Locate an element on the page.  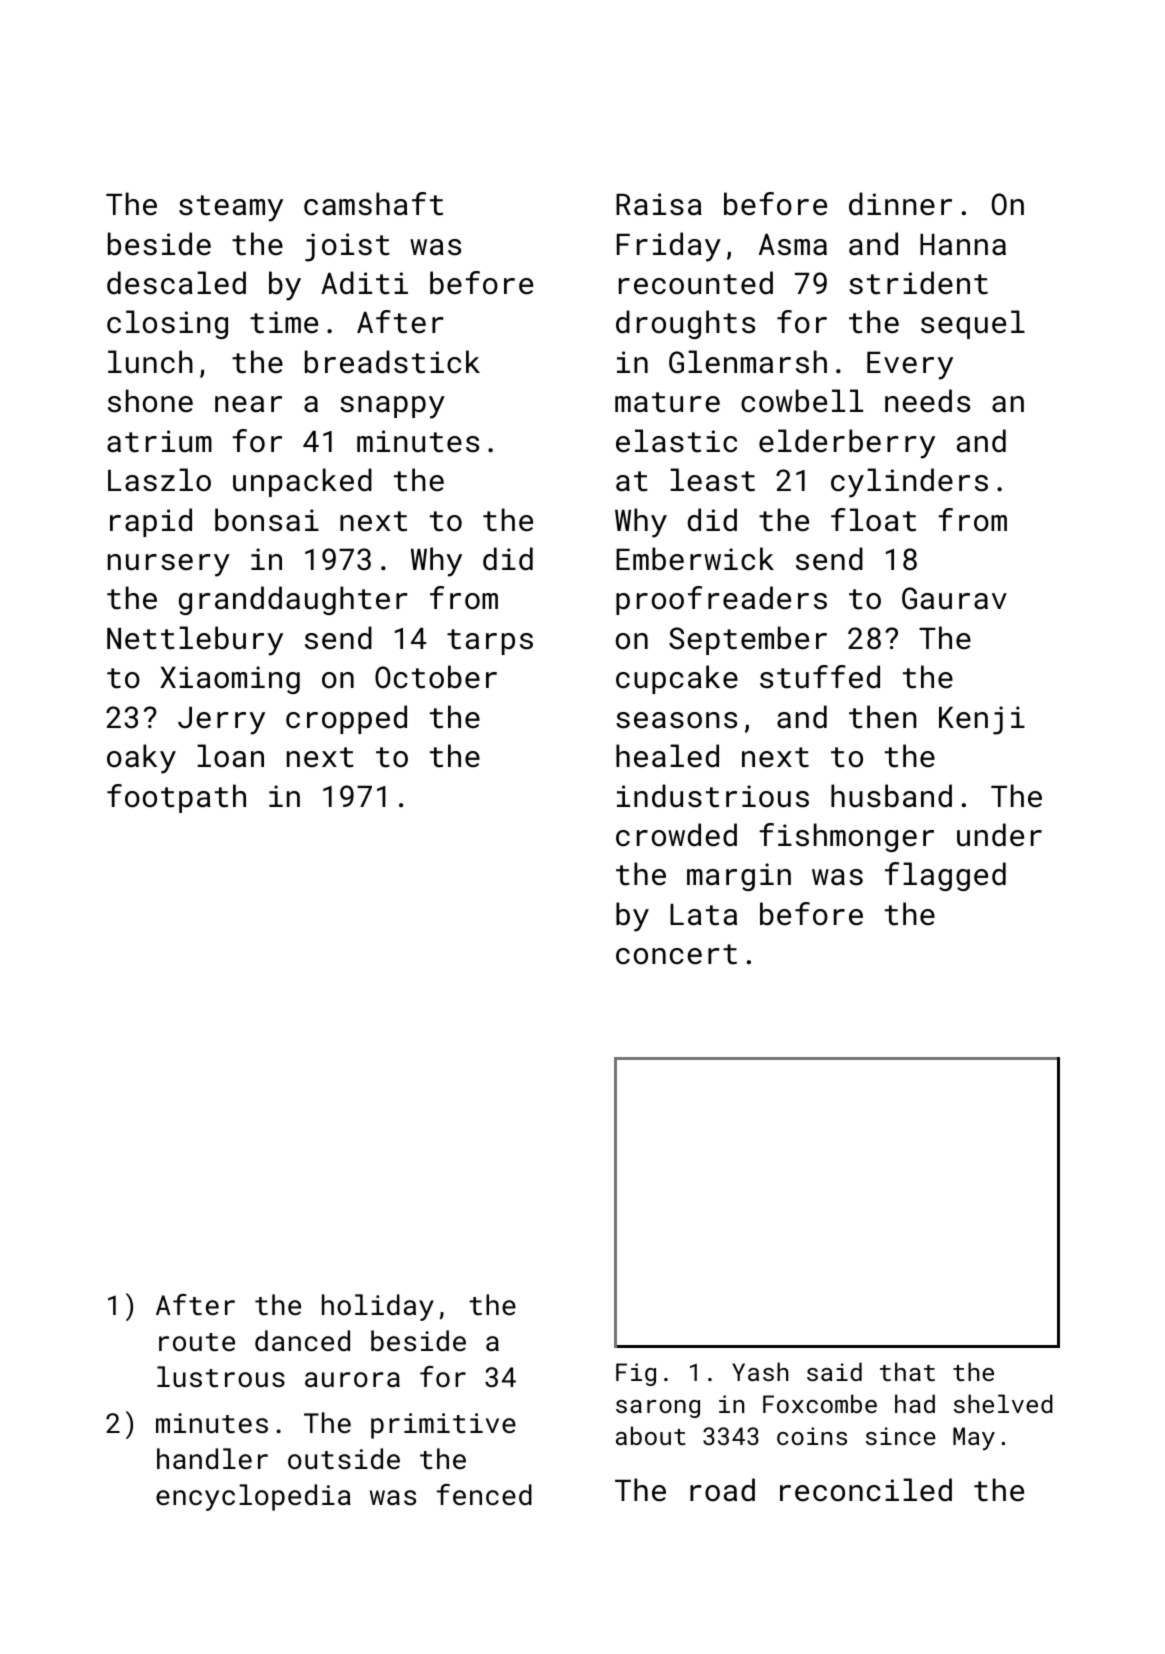
steamy is located at coordinates (231, 208).
